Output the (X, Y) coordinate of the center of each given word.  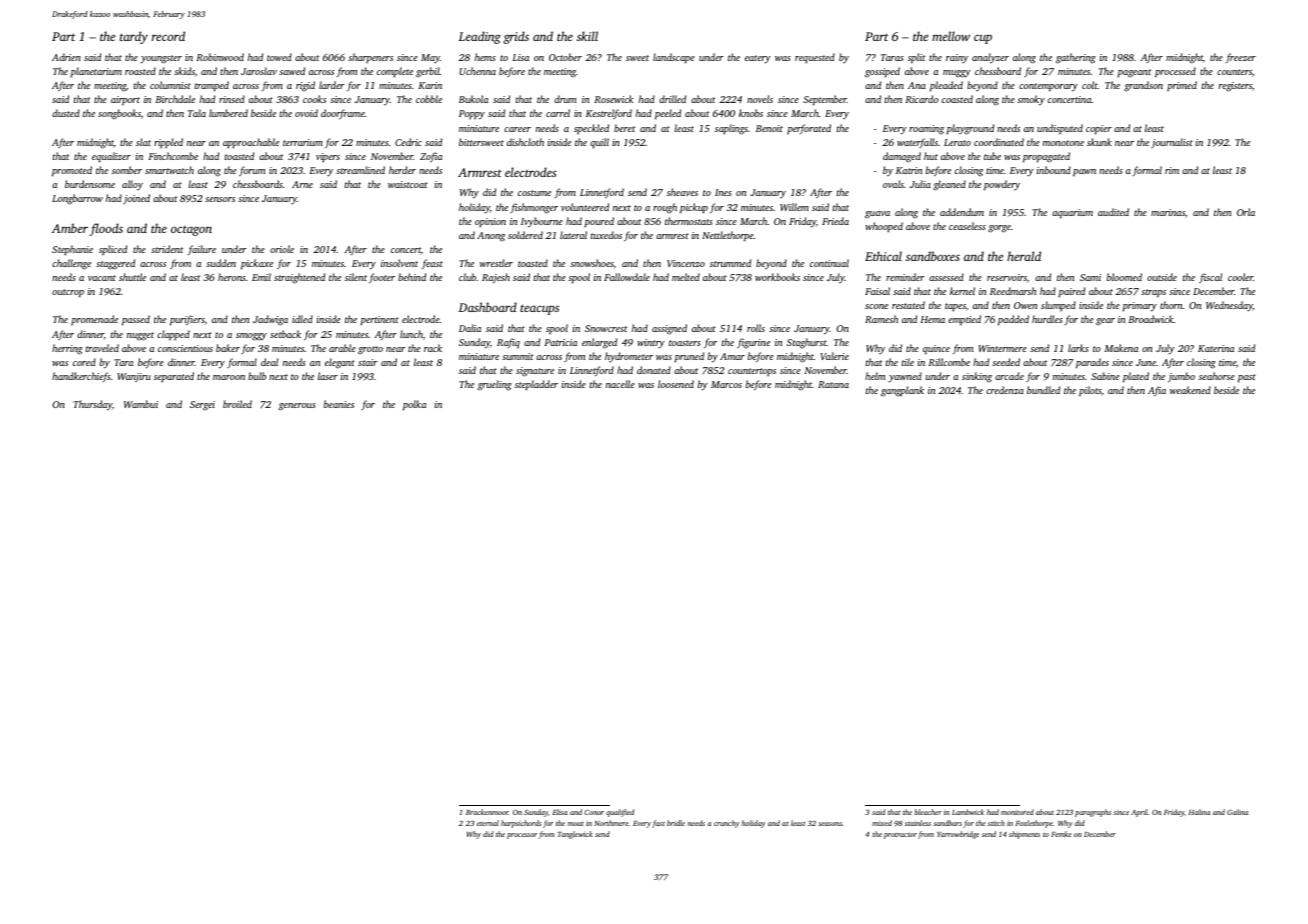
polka (414, 405)
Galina (1237, 812)
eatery (758, 59)
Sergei (202, 406)
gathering (1076, 58)
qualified (620, 813)
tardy (134, 37)
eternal (488, 823)
